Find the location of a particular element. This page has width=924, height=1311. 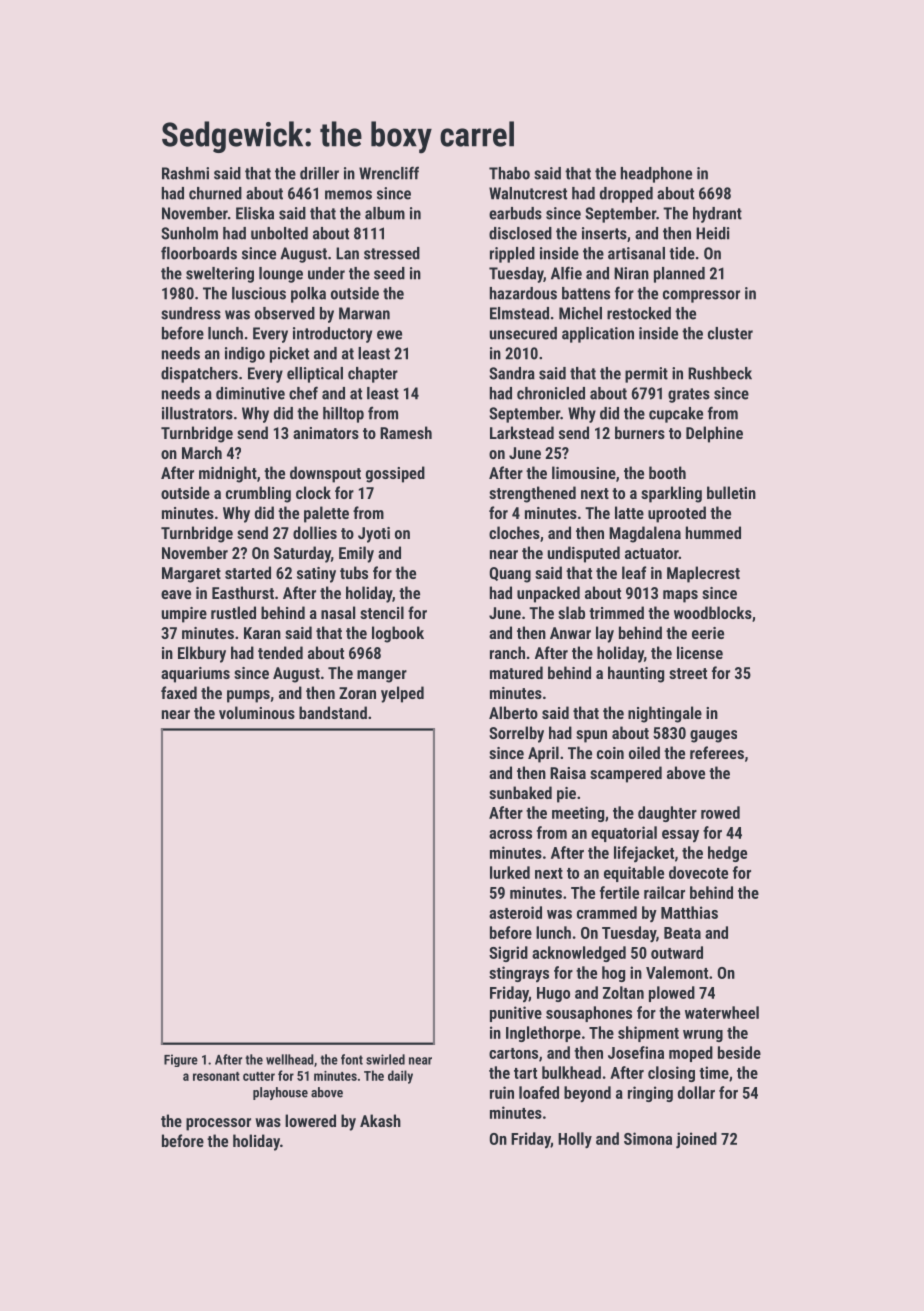

cartons is located at coordinates (513, 1053).
